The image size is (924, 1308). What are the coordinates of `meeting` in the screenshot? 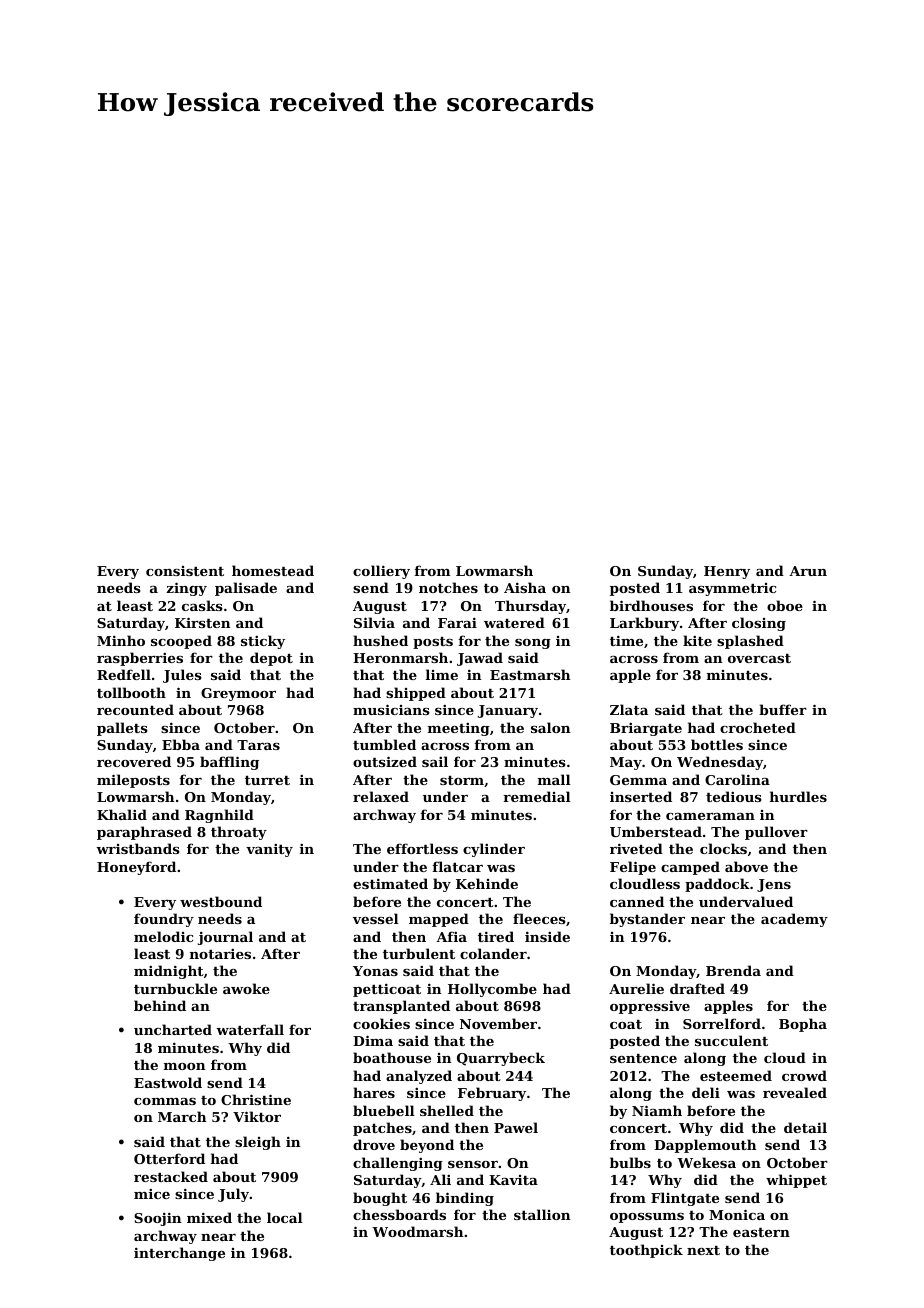 It's located at (459, 729).
